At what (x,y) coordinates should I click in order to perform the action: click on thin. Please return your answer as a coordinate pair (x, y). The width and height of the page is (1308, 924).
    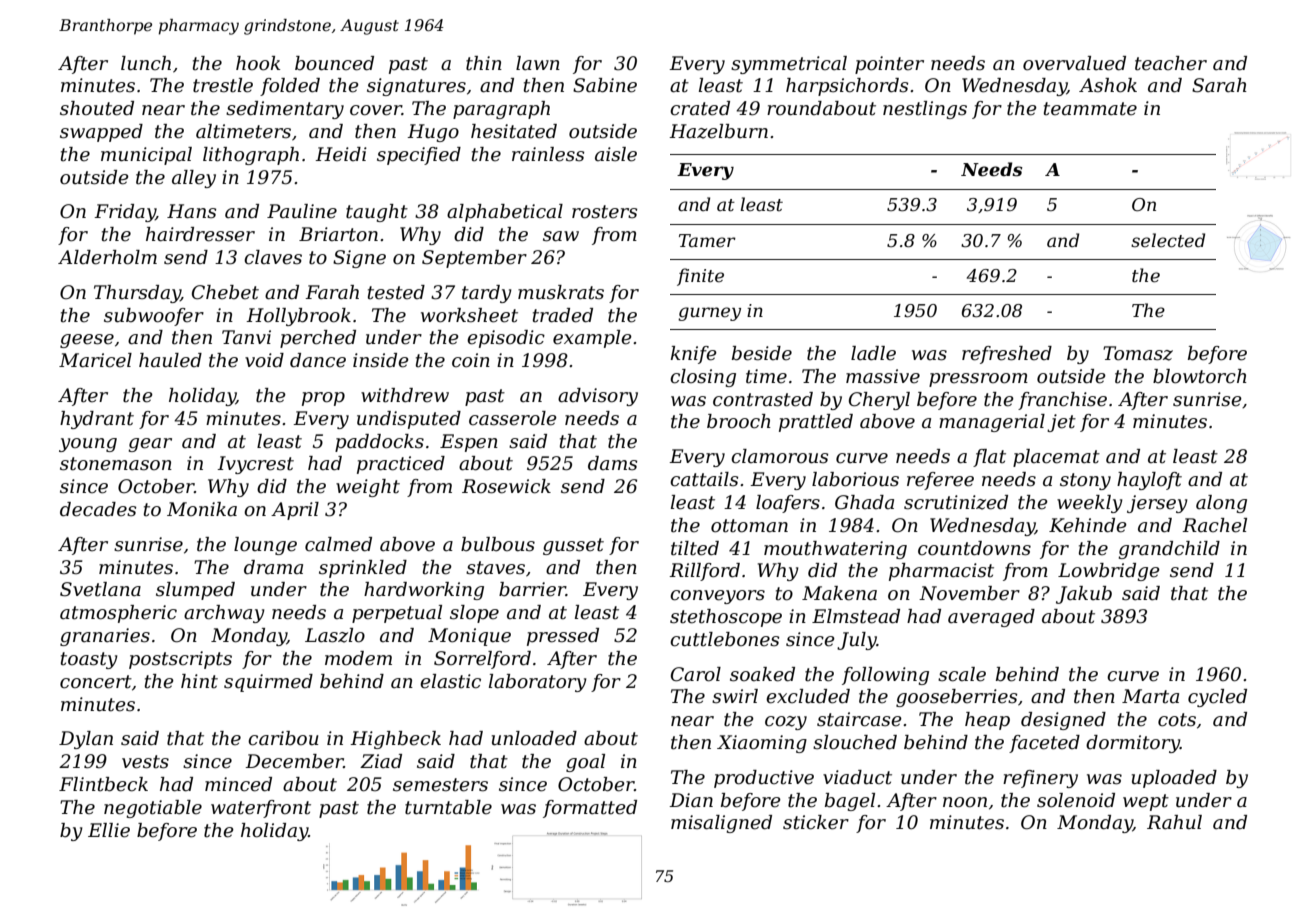
    Looking at the image, I should click on (484, 63).
